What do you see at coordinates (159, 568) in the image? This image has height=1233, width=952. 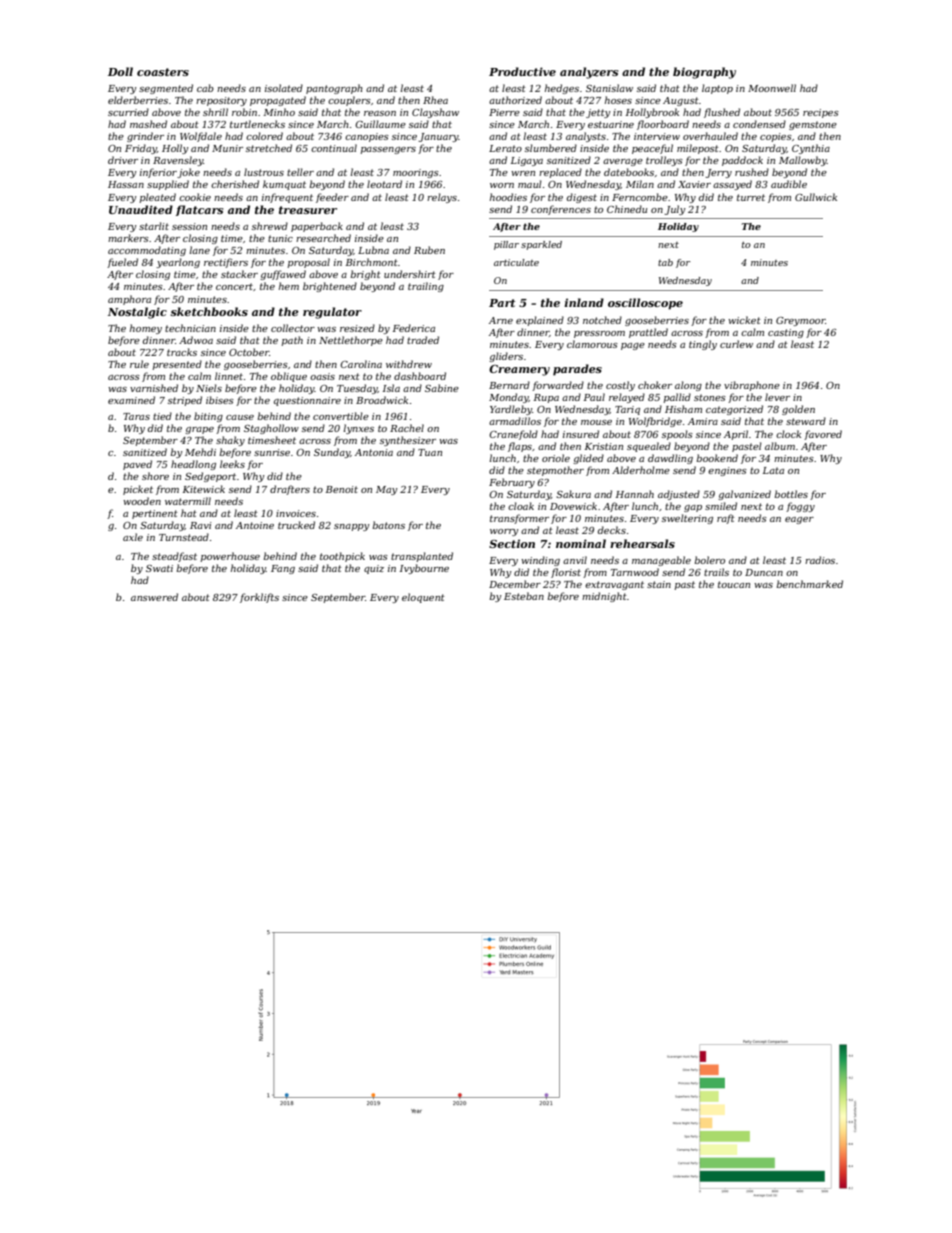 I see `Swati` at bounding box center [159, 568].
